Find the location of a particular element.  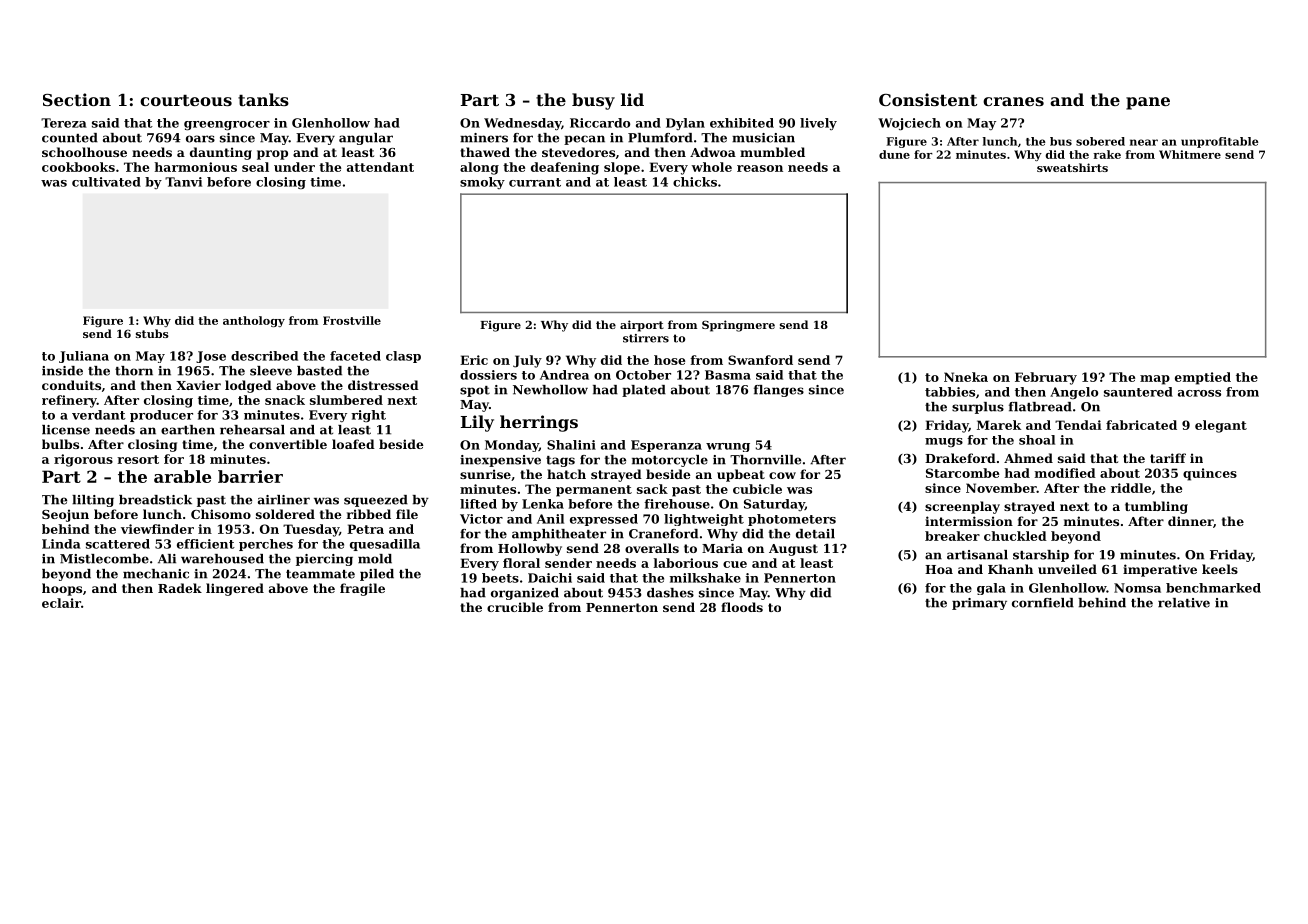

sweatshirts is located at coordinates (1072, 167).
